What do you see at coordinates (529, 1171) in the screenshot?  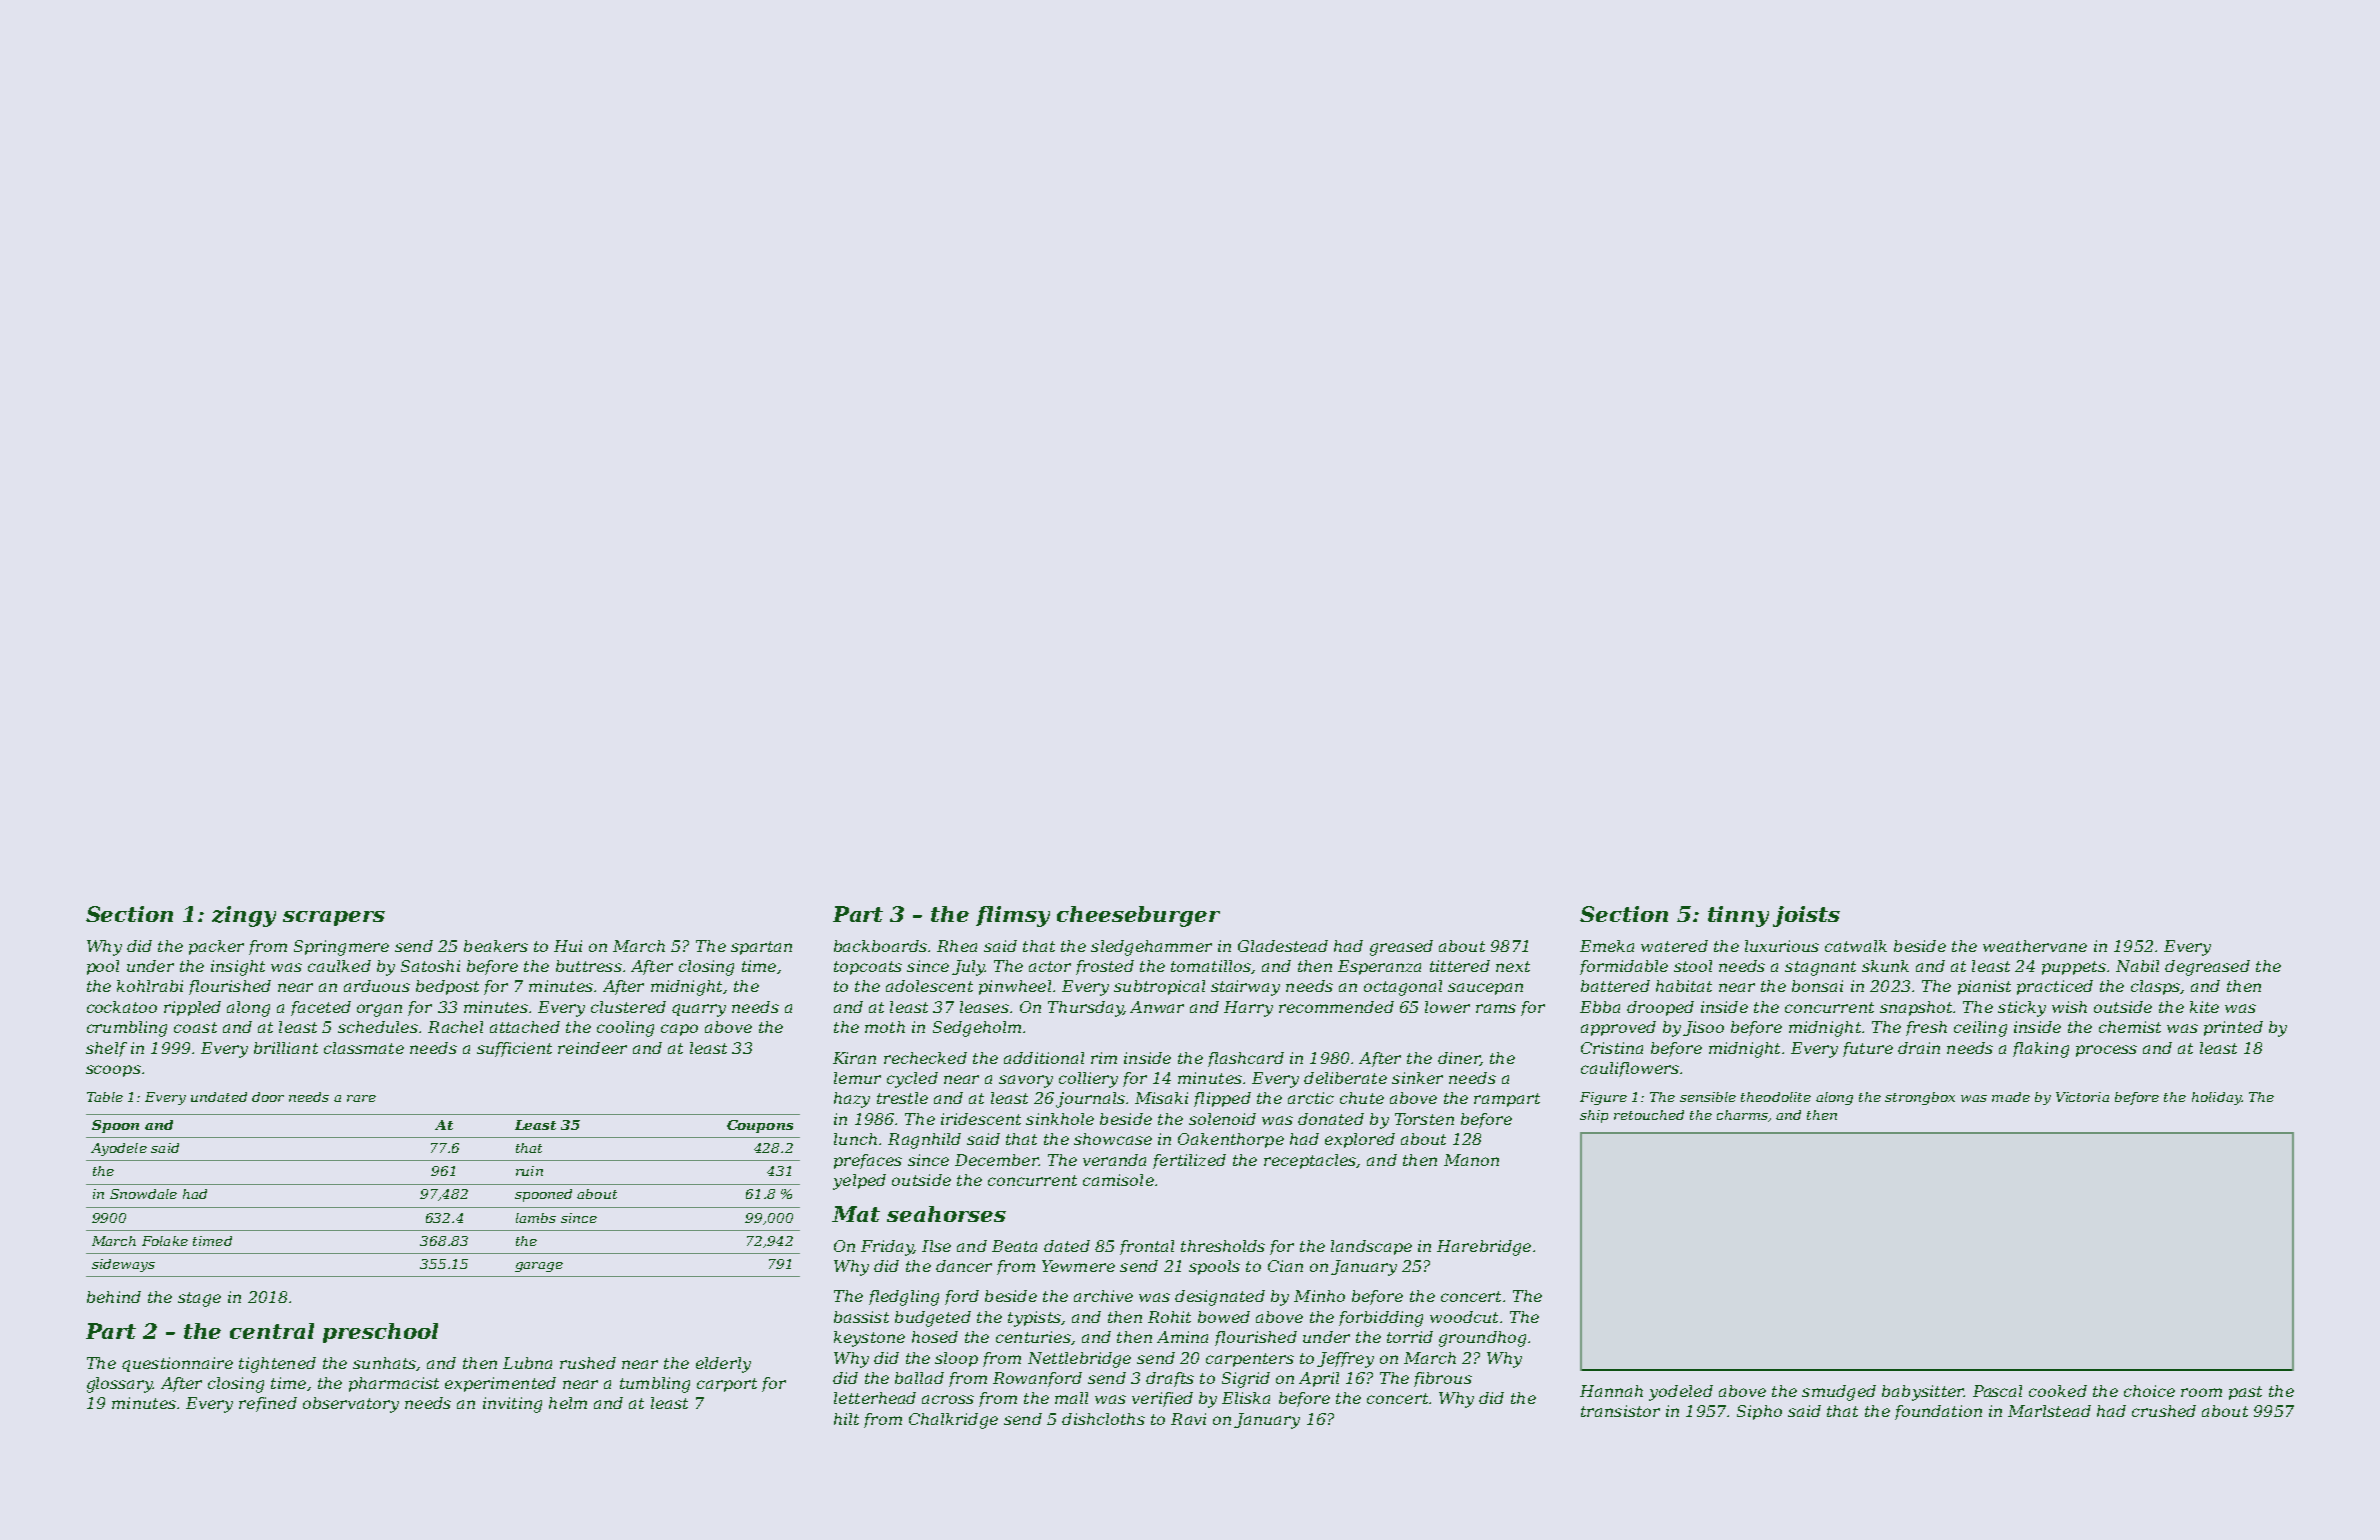 I see `ruin` at bounding box center [529, 1171].
